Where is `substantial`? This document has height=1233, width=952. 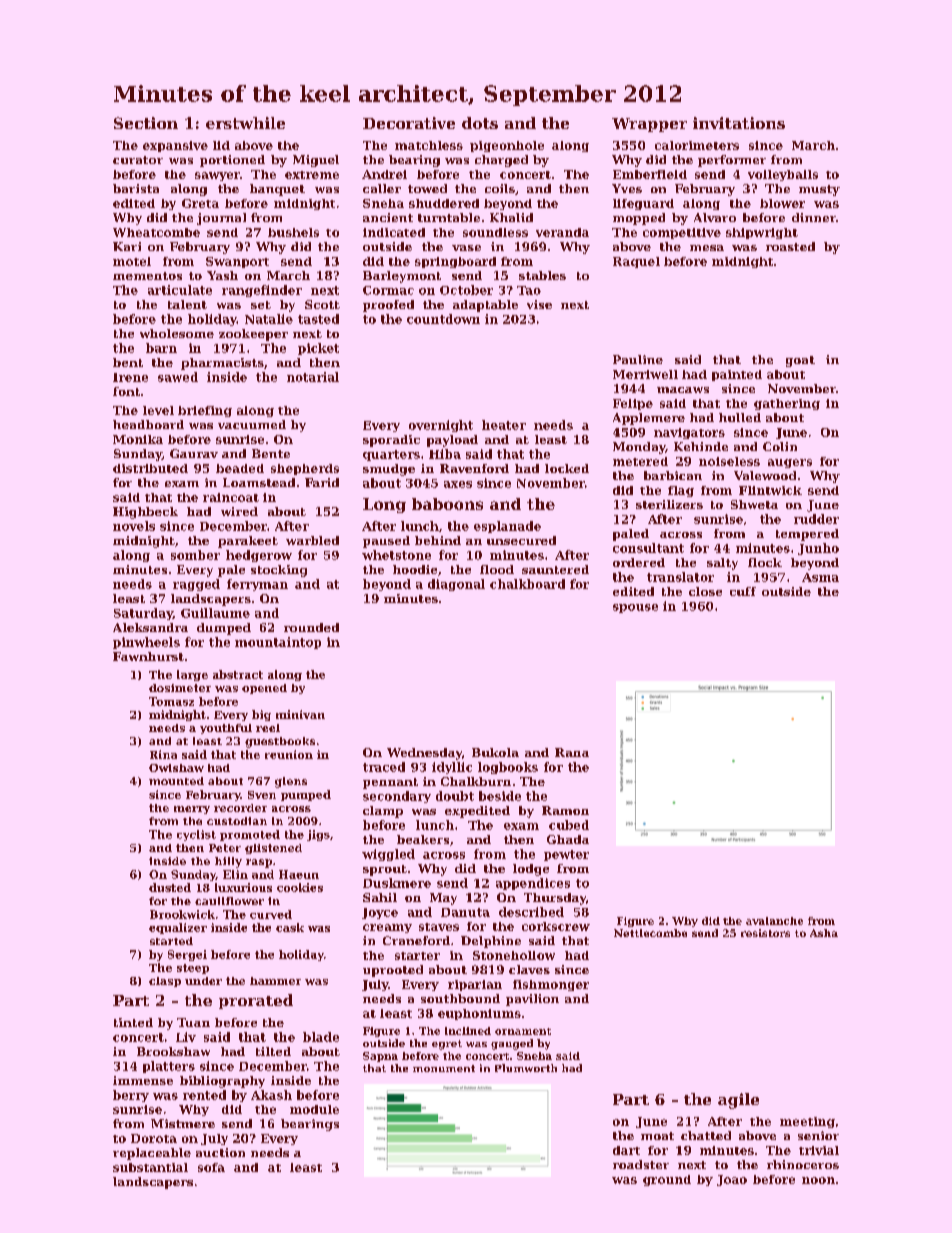
substantial is located at coordinates (150, 1167).
